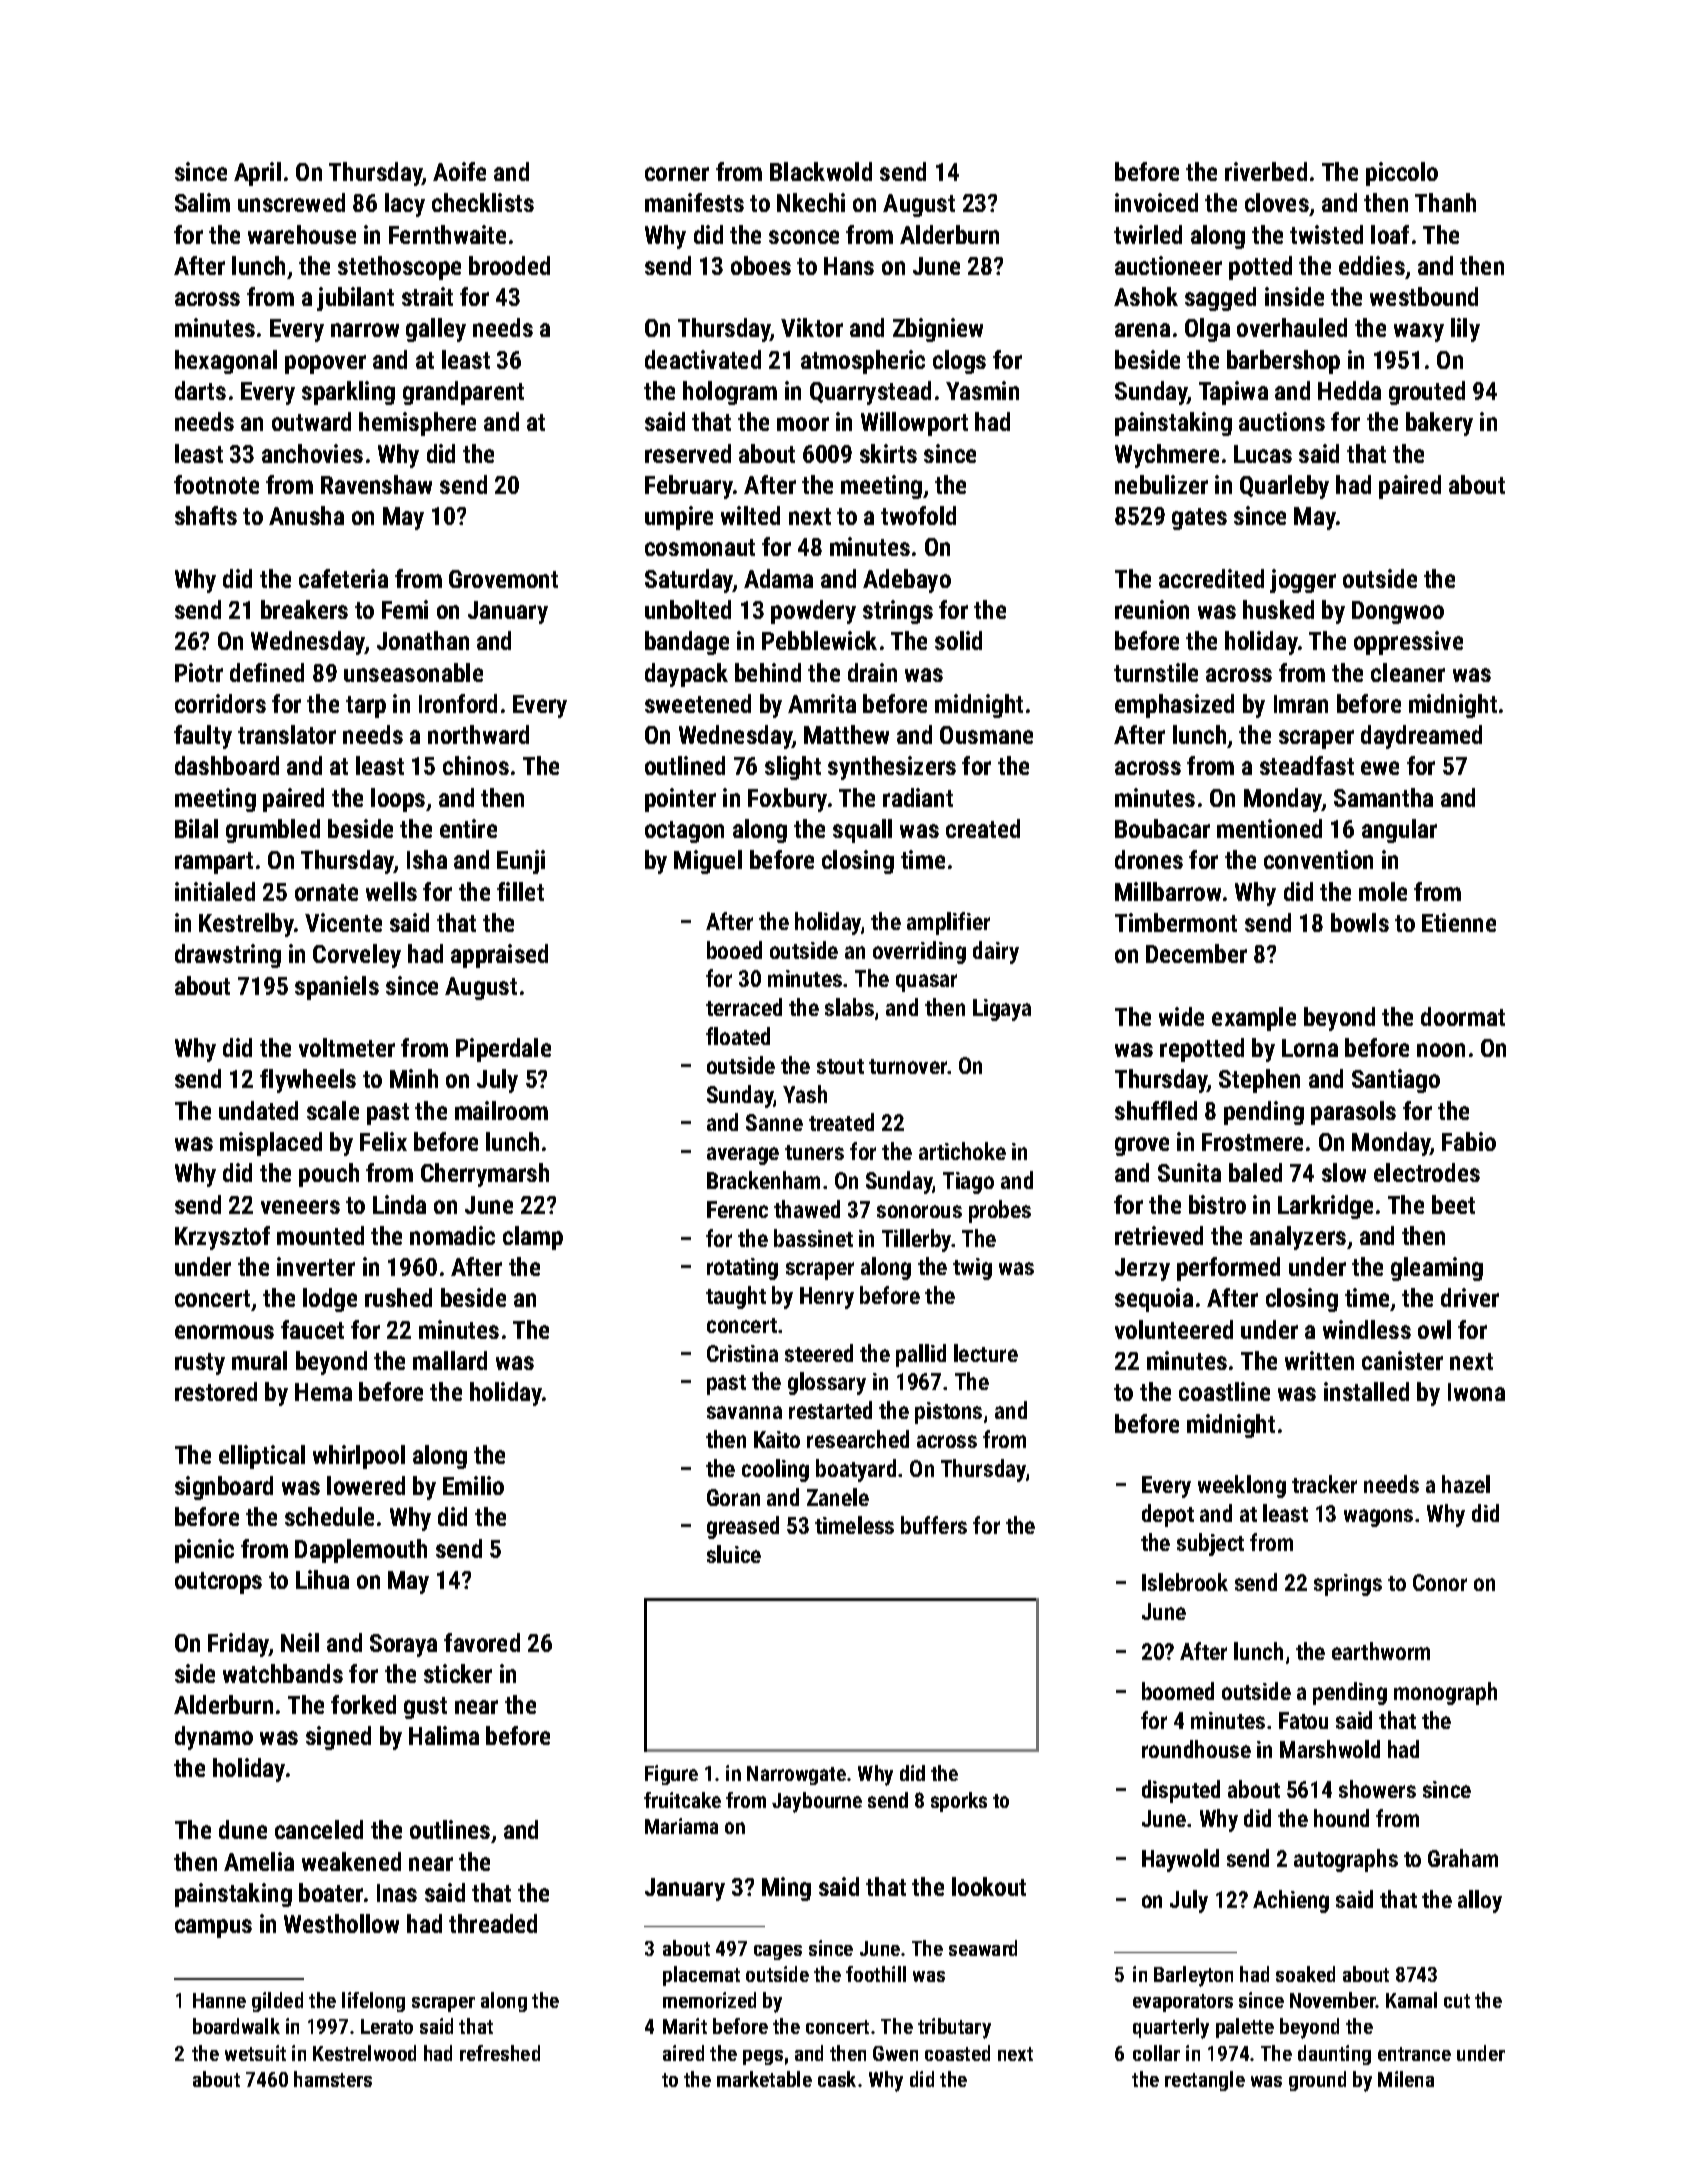  What do you see at coordinates (391, 891) in the image?
I see `wells` at bounding box center [391, 891].
